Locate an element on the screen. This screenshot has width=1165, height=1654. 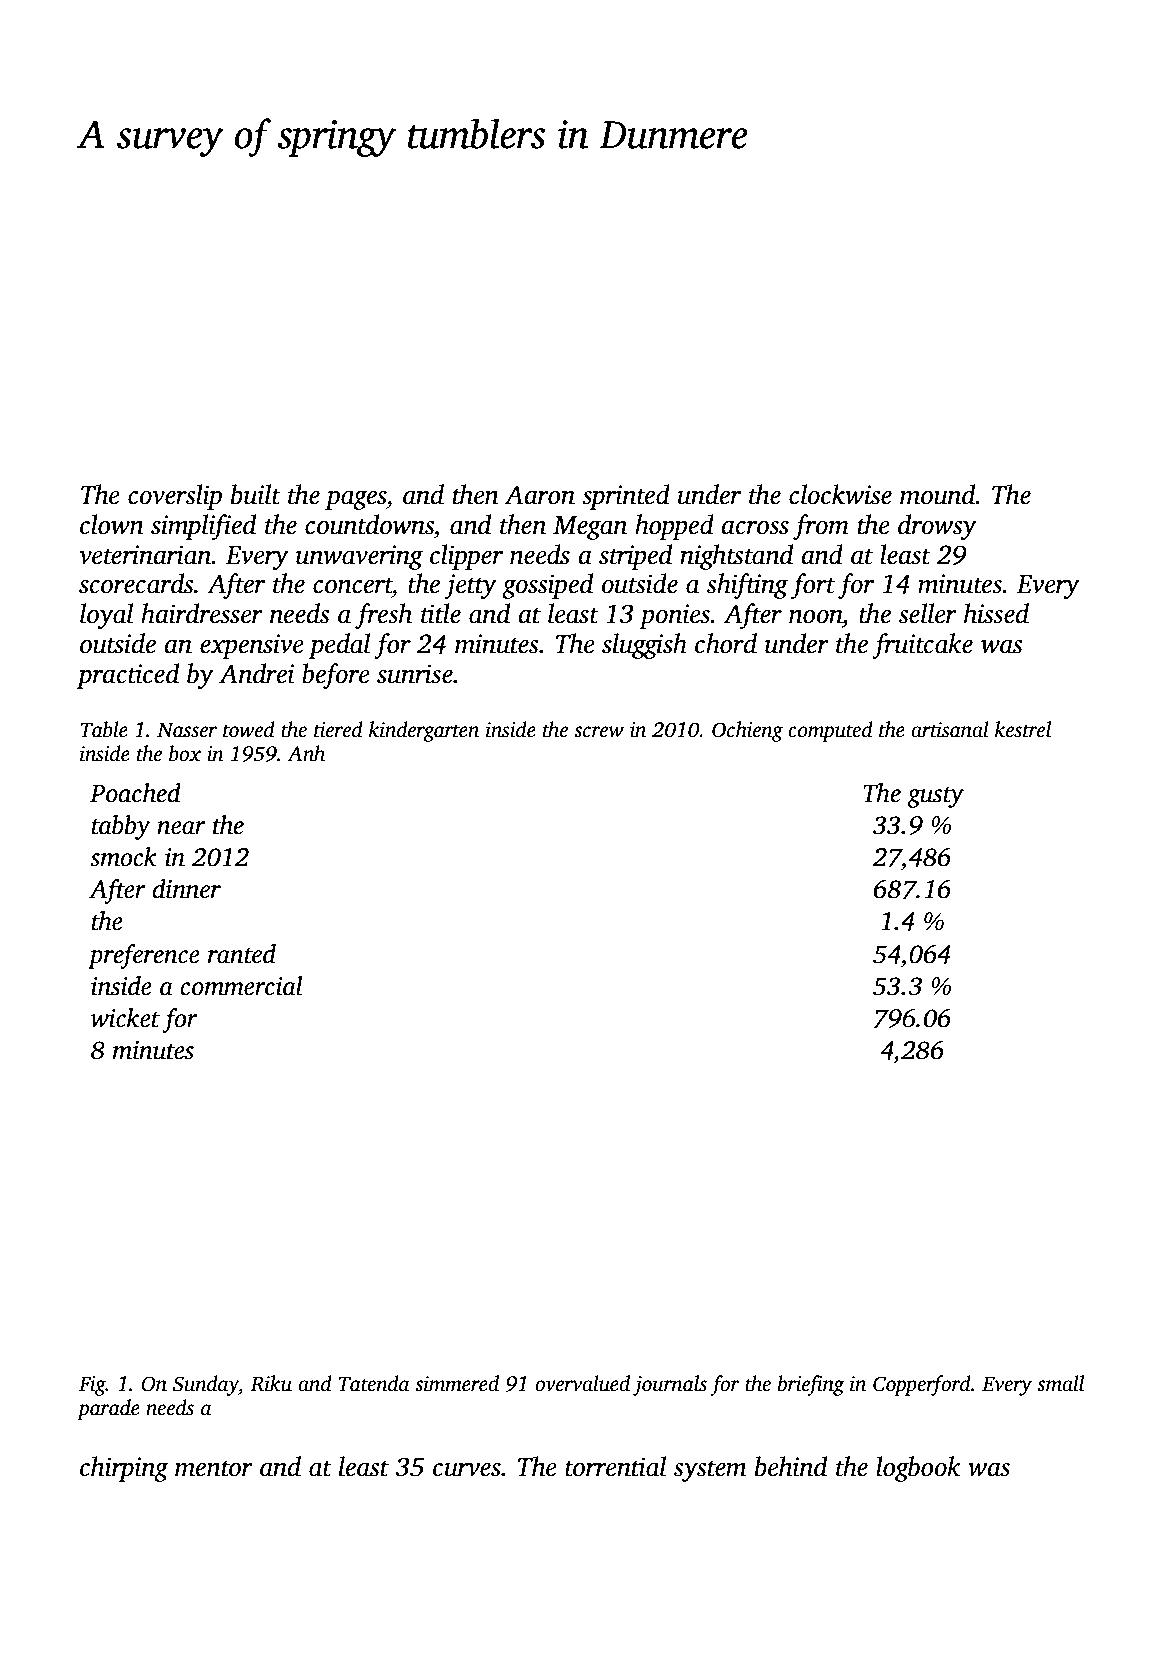
coverslip is located at coordinates (175, 497).
